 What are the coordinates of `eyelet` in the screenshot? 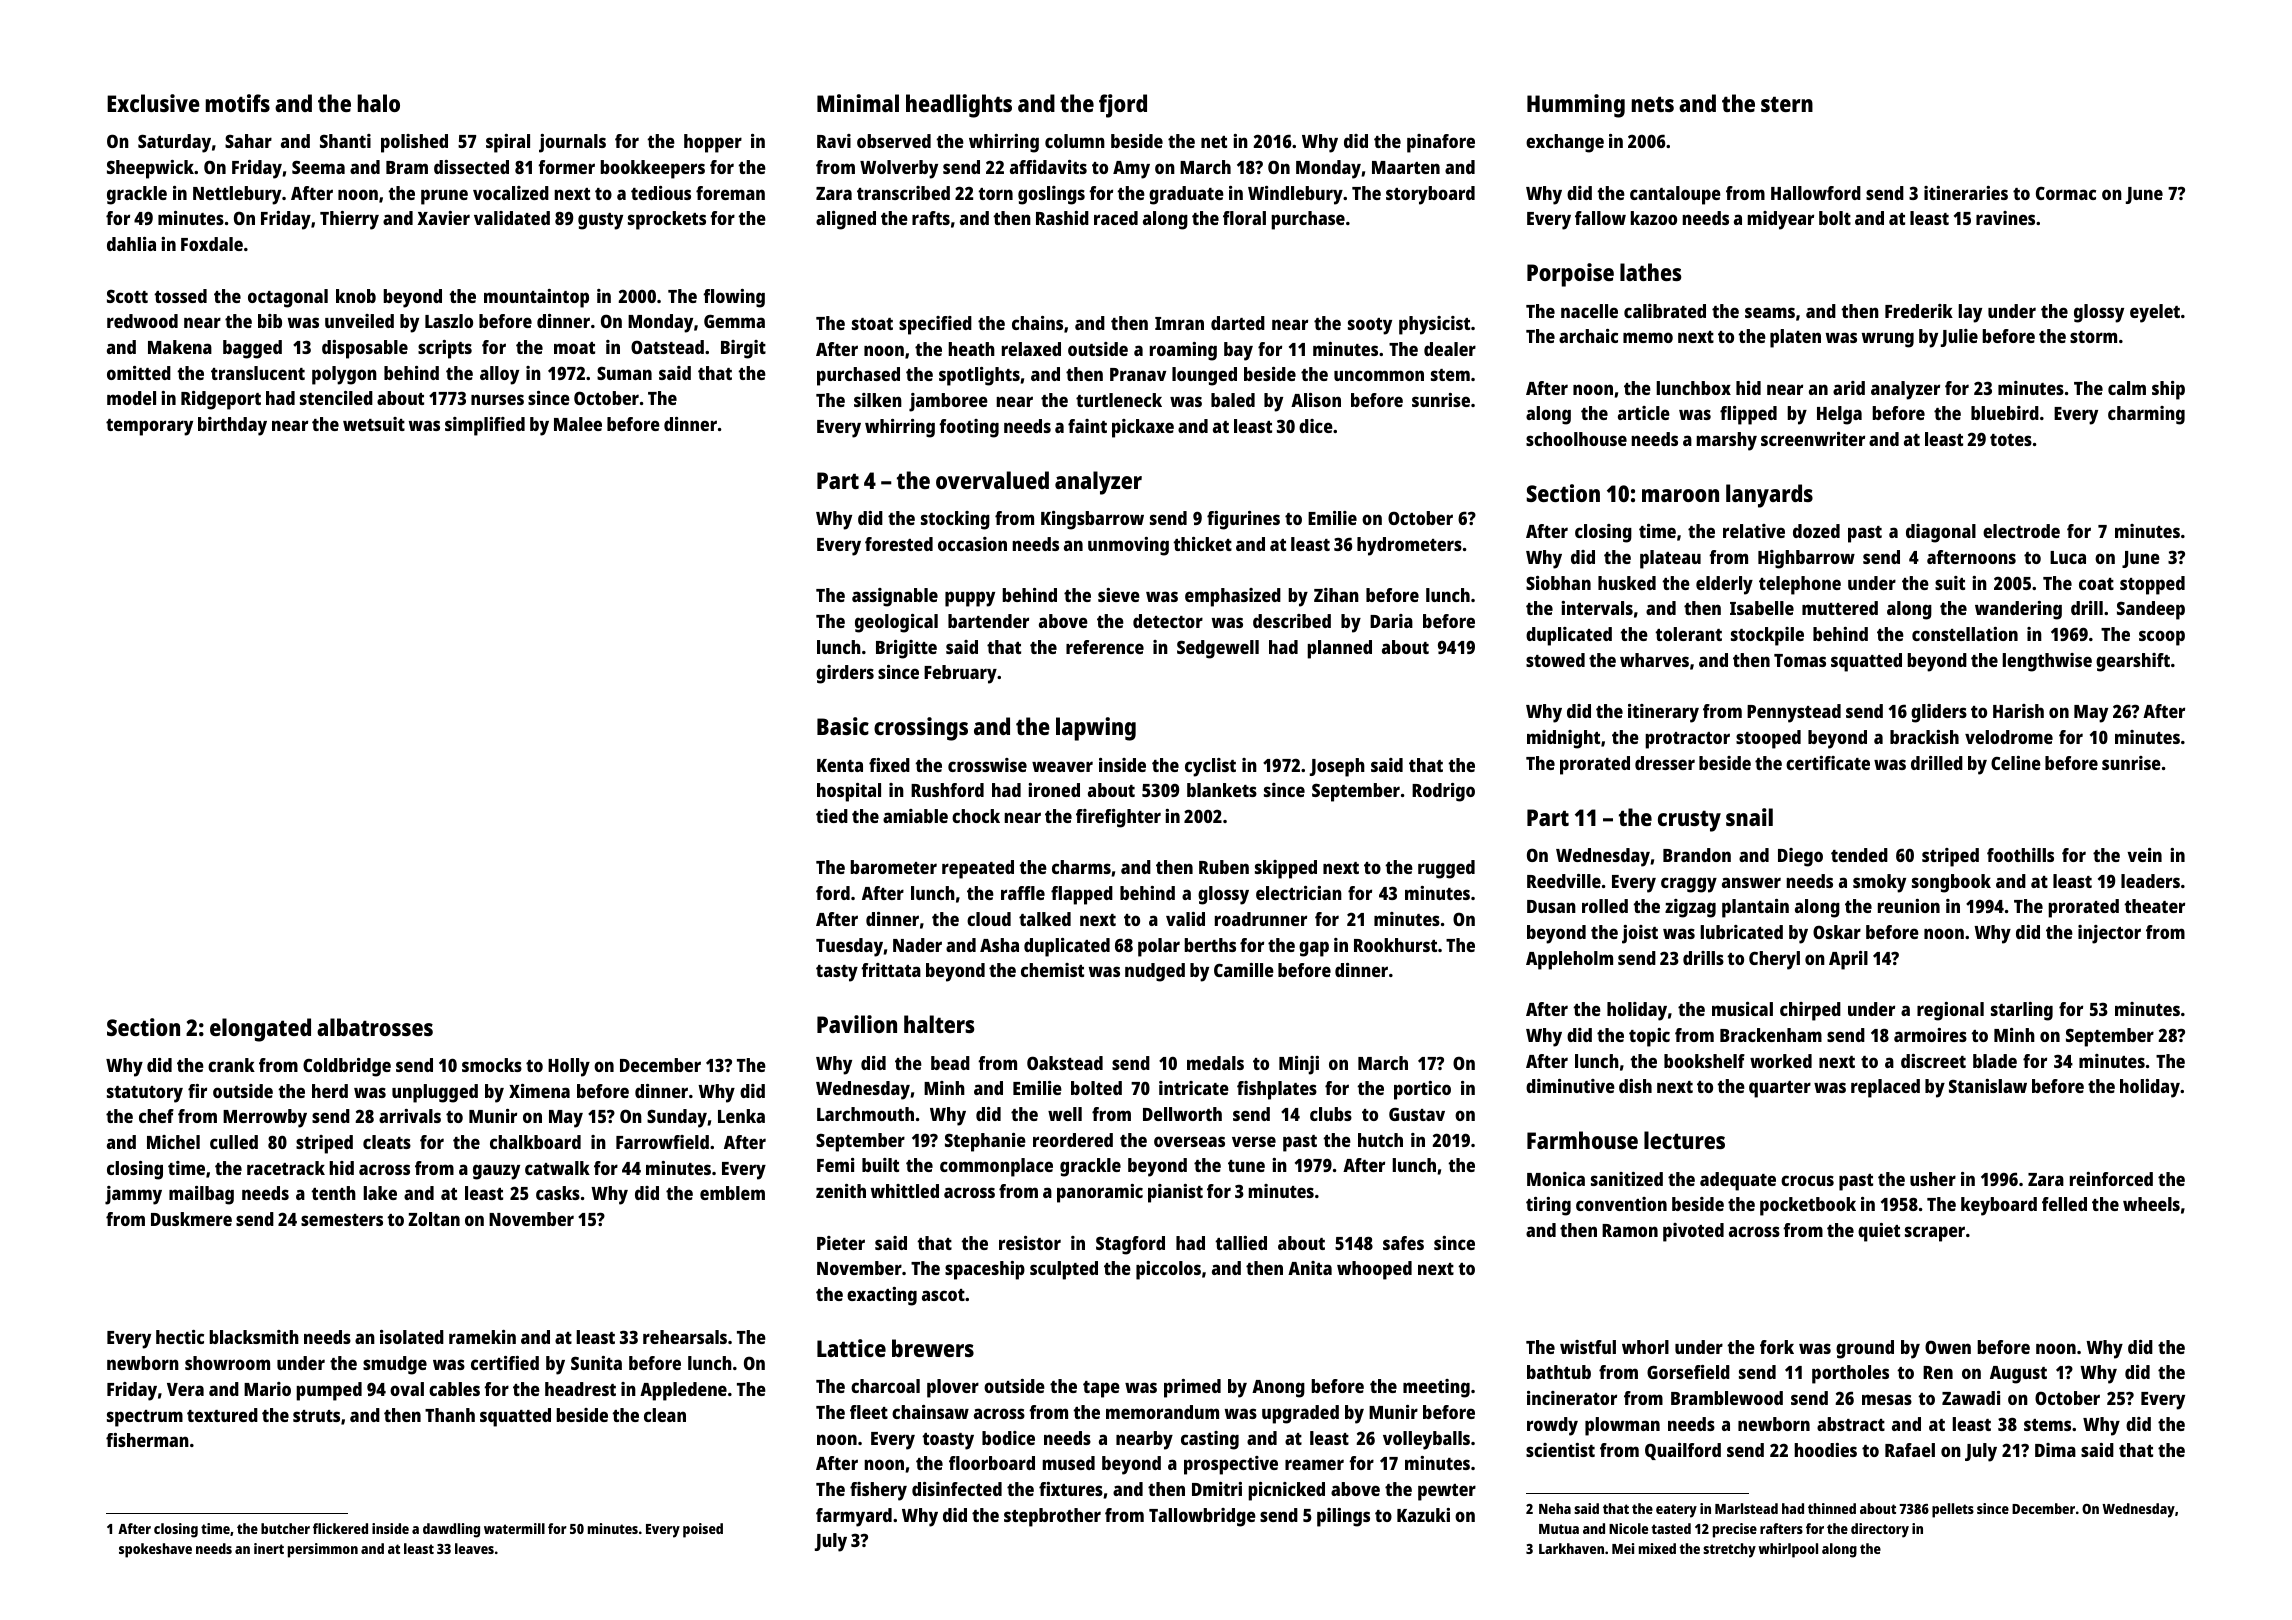 It's located at (2155, 313).
